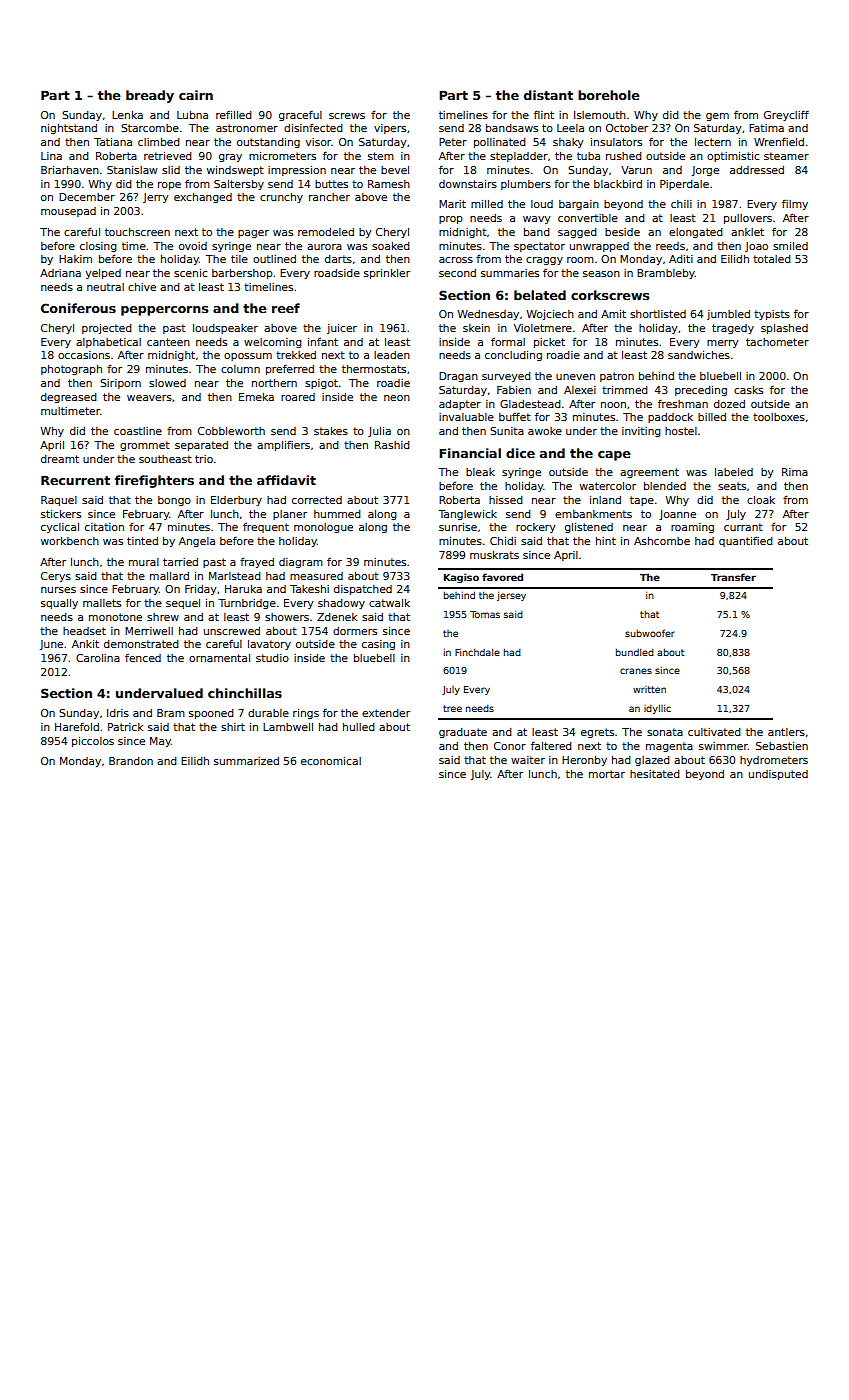 This screenshot has width=849, height=1400. Describe the element at coordinates (331, 761) in the screenshot. I see `economical` at that location.
